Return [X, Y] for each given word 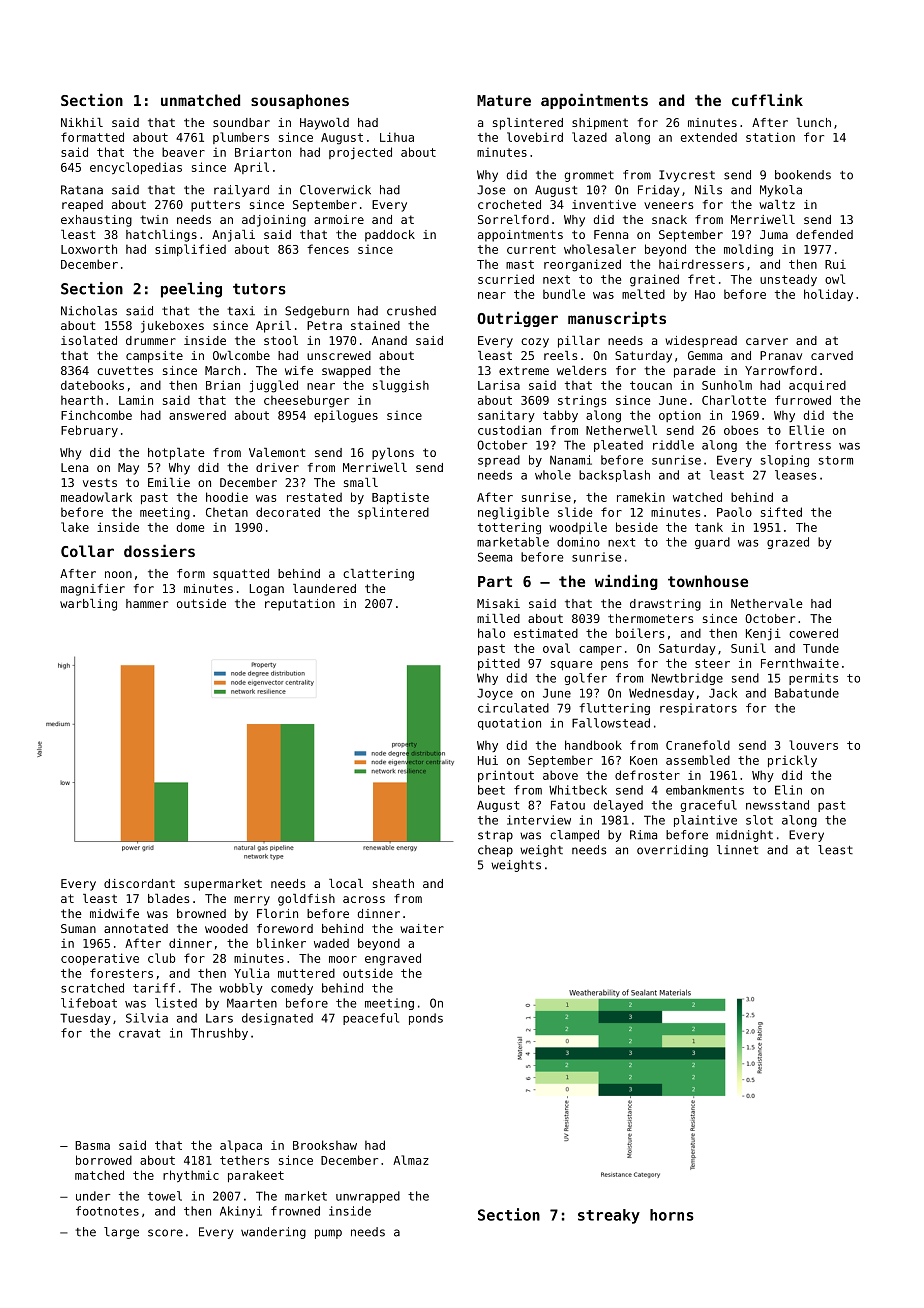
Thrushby [219, 1034]
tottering [509, 528]
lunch [814, 122]
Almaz [411, 1160]
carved [832, 355]
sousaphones [300, 101]
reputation [300, 605]
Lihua [397, 137]
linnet [737, 850]
